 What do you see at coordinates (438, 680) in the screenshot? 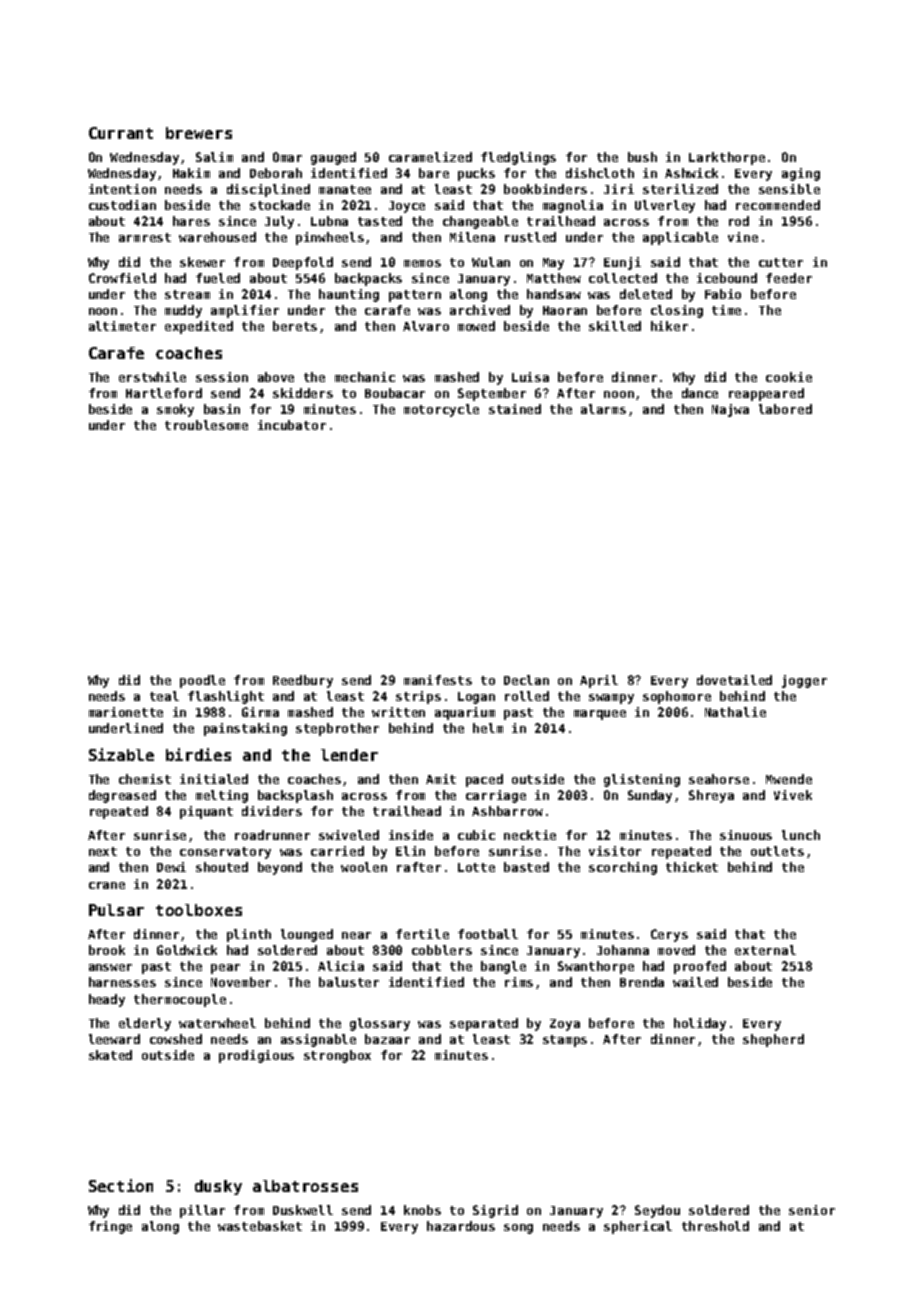
I see `manifests` at bounding box center [438, 680].
